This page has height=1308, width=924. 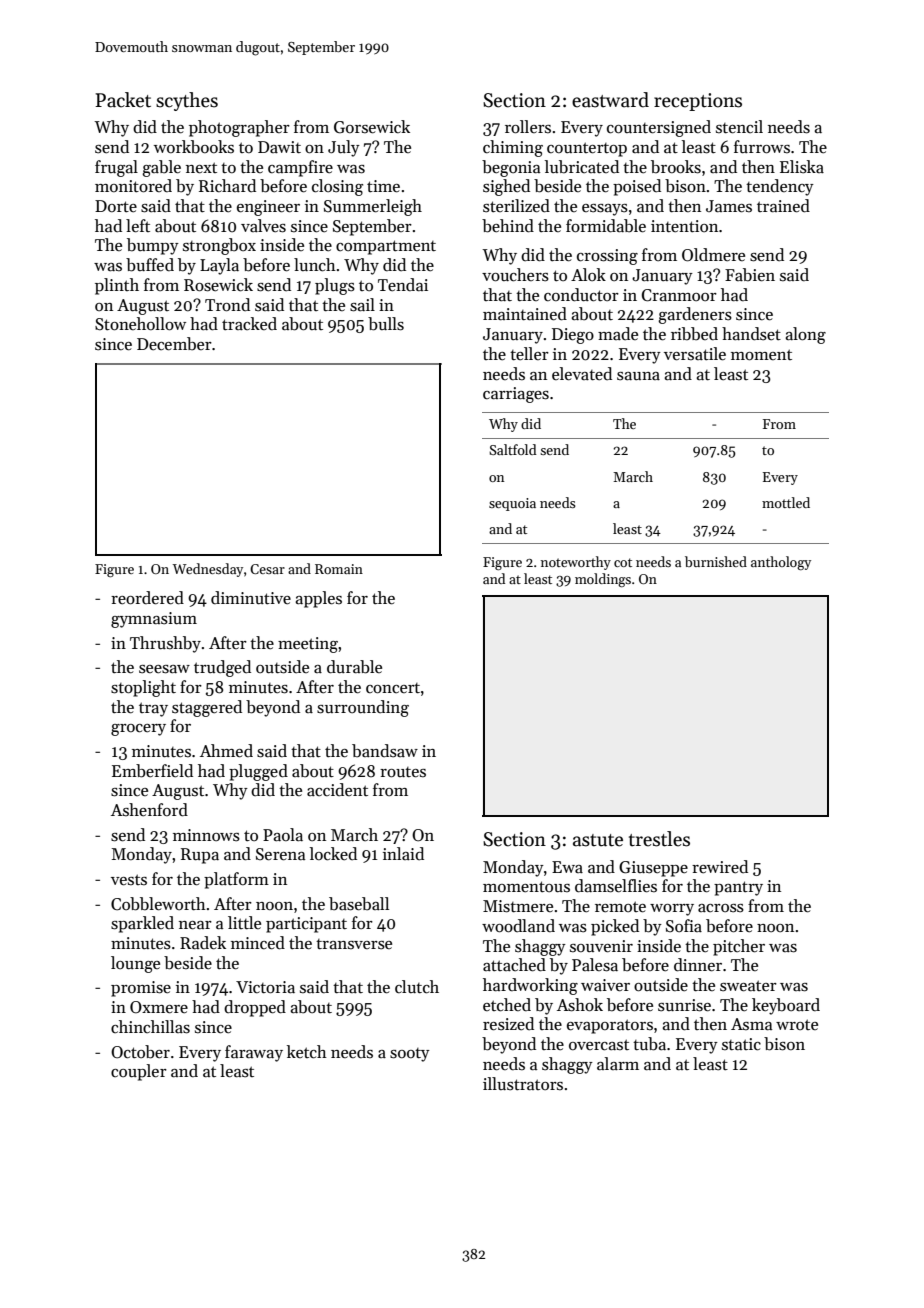 What do you see at coordinates (781, 563) in the page?
I see `anthology` at bounding box center [781, 563].
